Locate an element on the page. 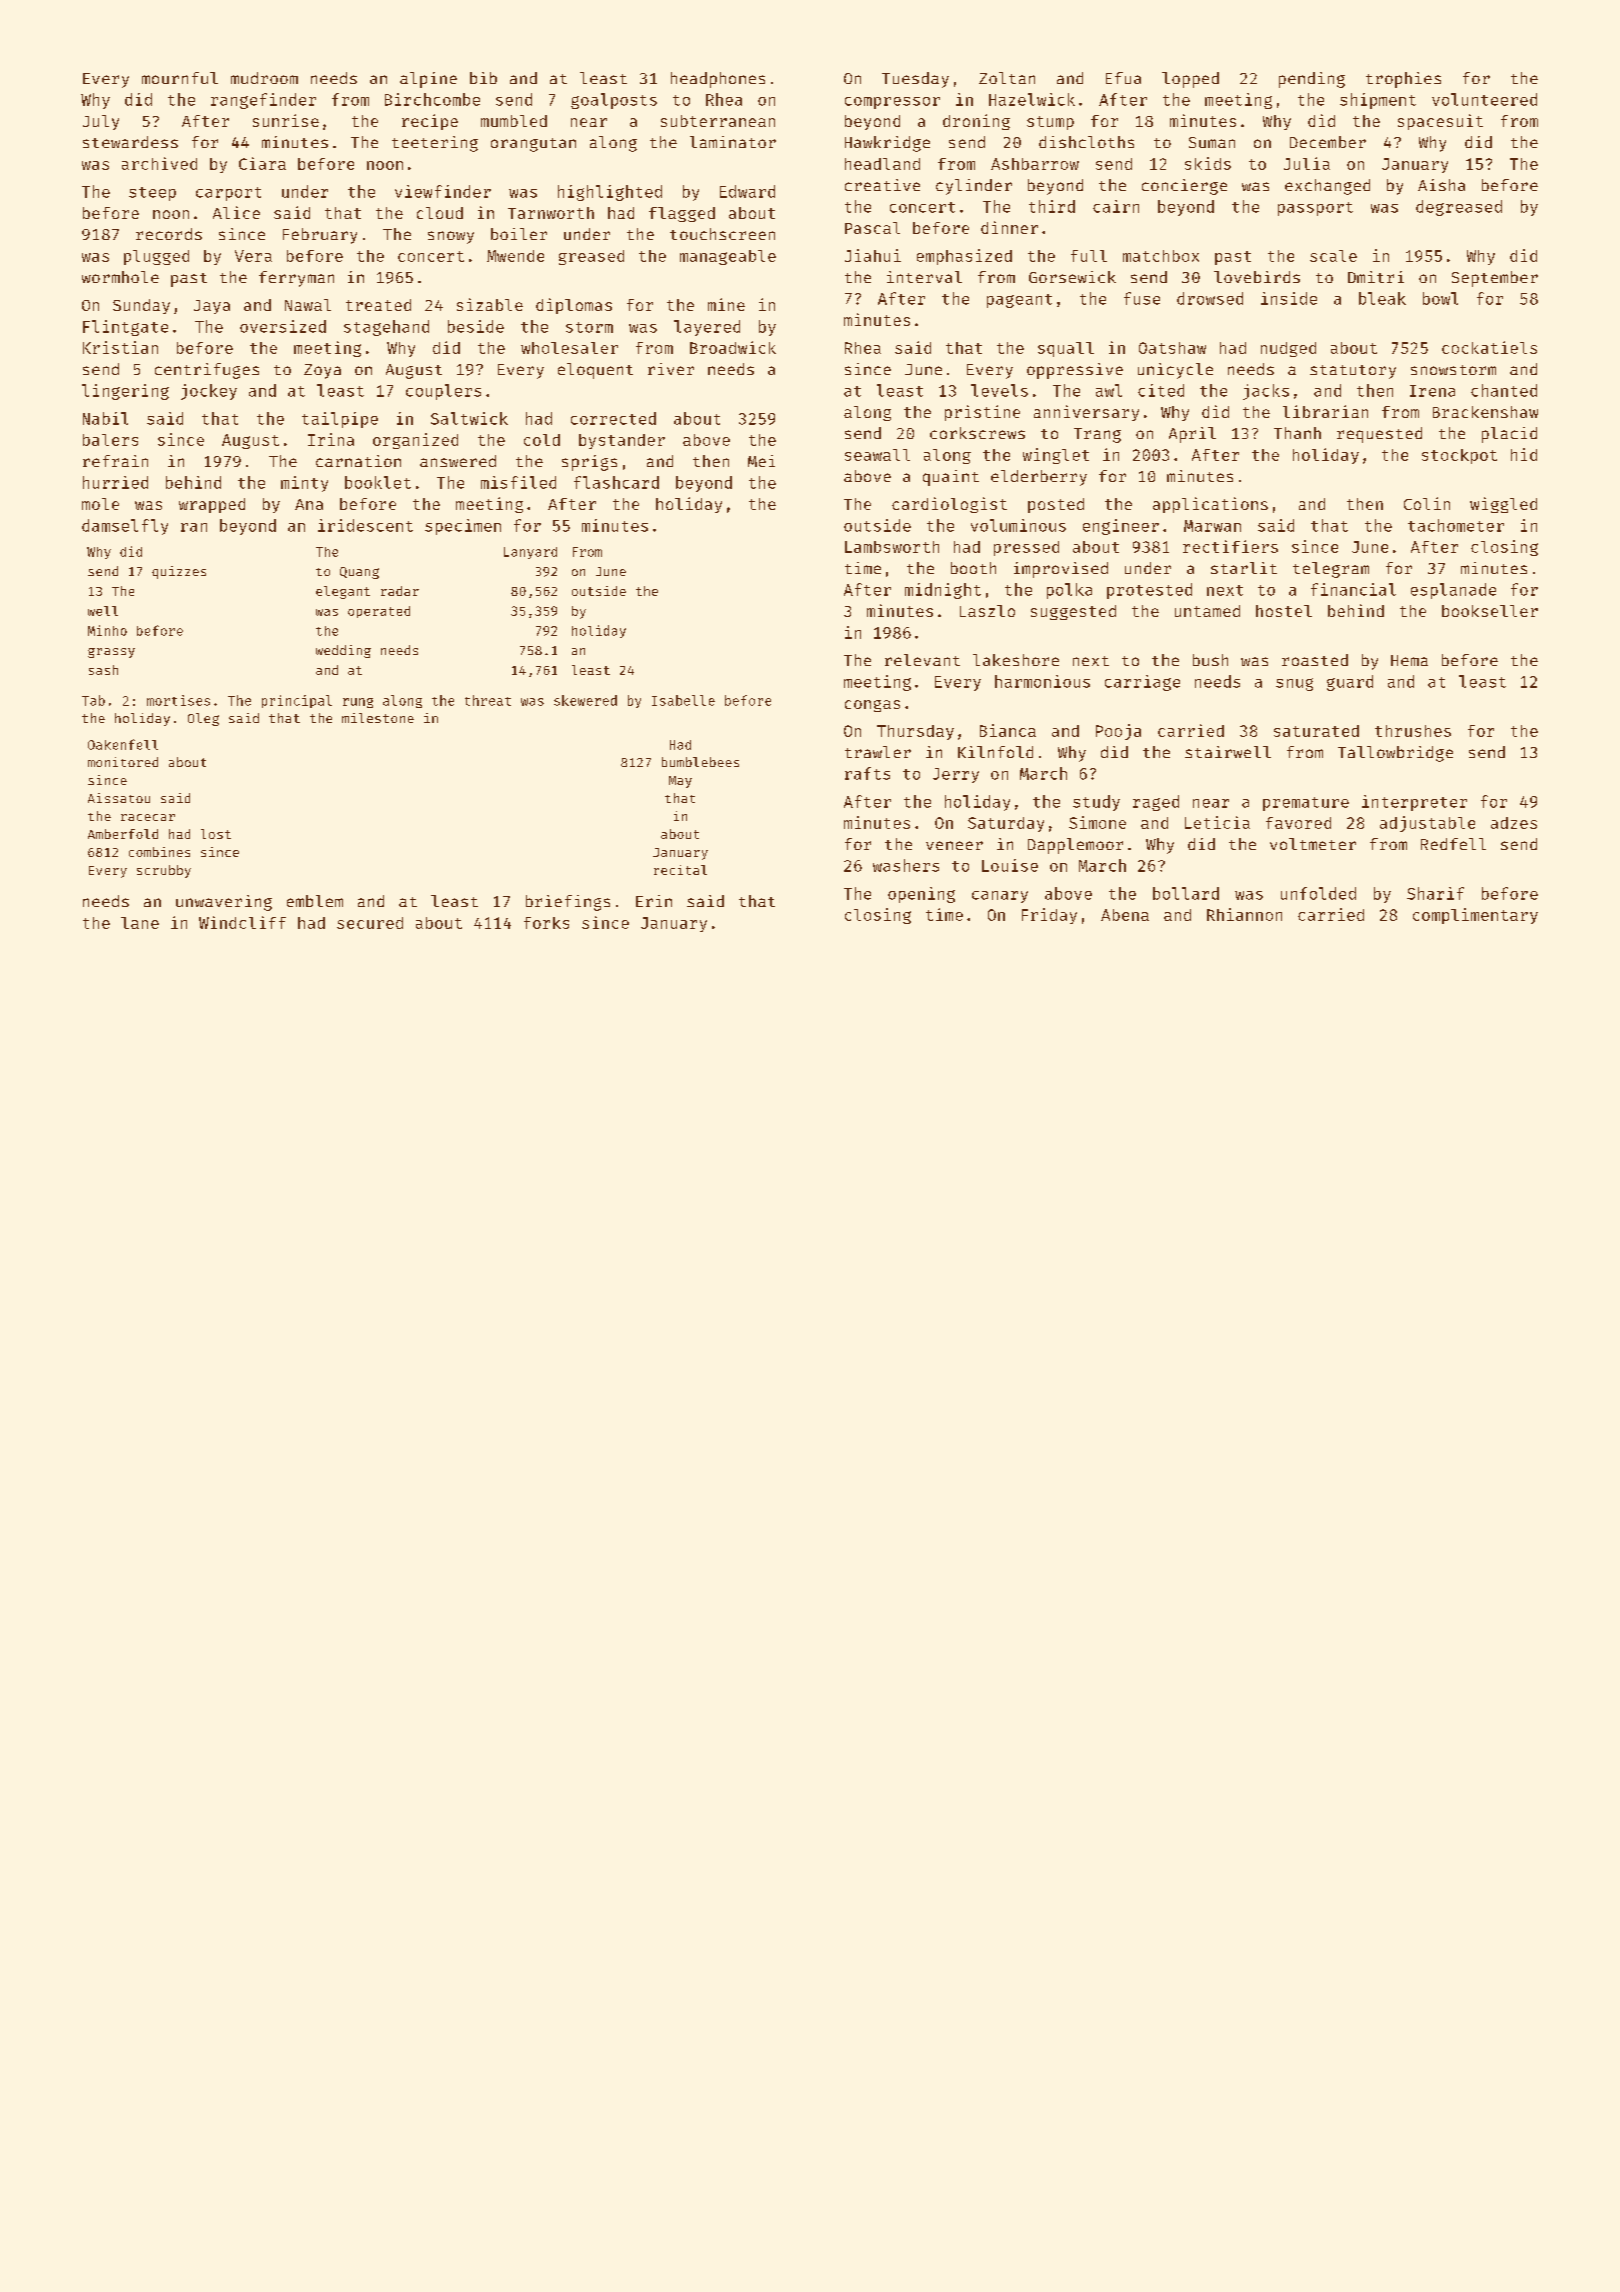 The width and height of the image is (1620, 2292). mournful is located at coordinates (180, 78).
